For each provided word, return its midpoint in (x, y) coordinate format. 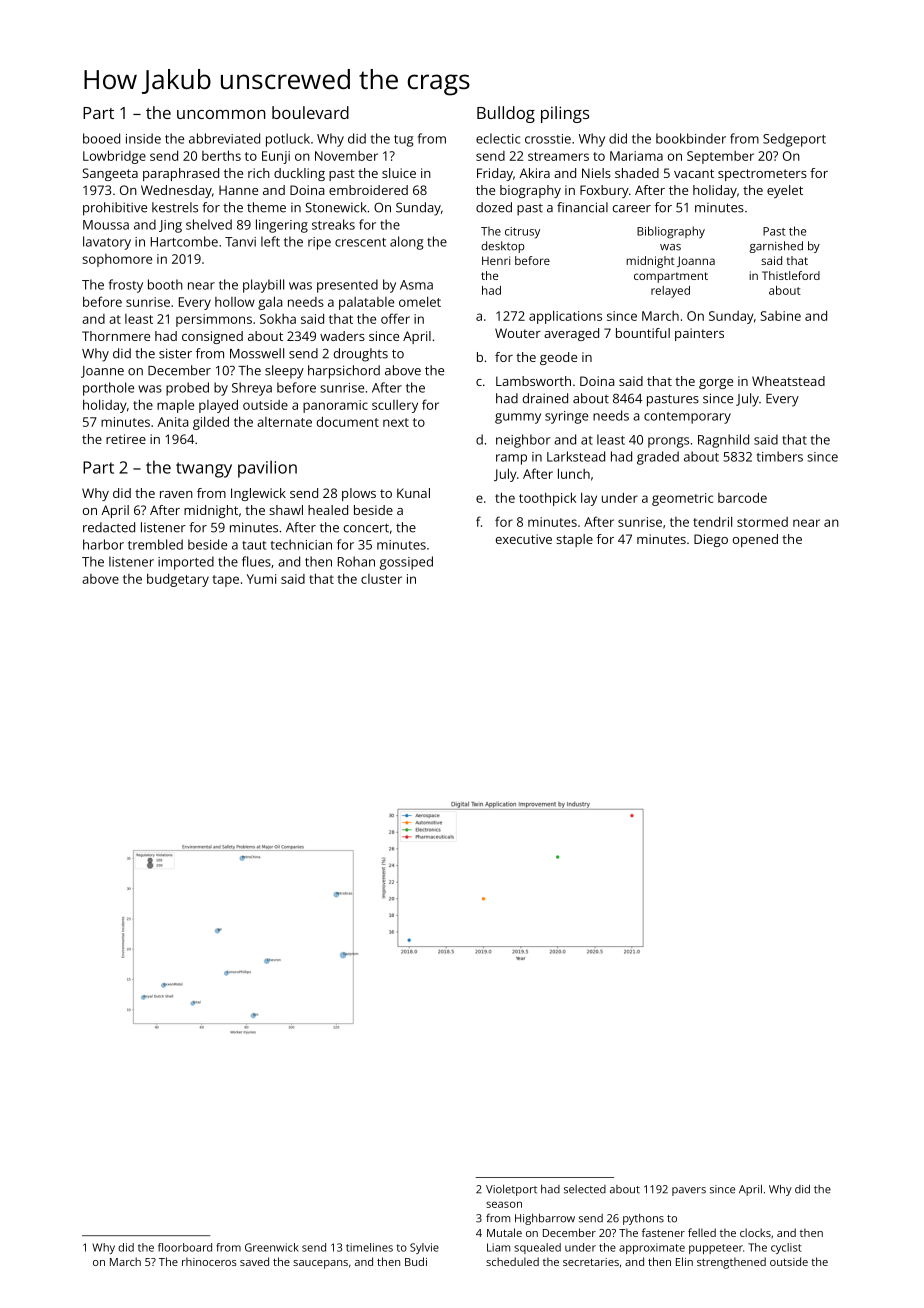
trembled (155, 544)
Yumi (261, 579)
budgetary (178, 580)
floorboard (185, 1247)
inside (143, 138)
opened (755, 540)
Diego (711, 540)
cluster (381, 579)
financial (582, 207)
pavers (689, 1191)
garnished (776, 247)
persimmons (214, 320)
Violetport (511, 1190)
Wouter (518, 333)
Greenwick (272, 1247)
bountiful (643, 333)
